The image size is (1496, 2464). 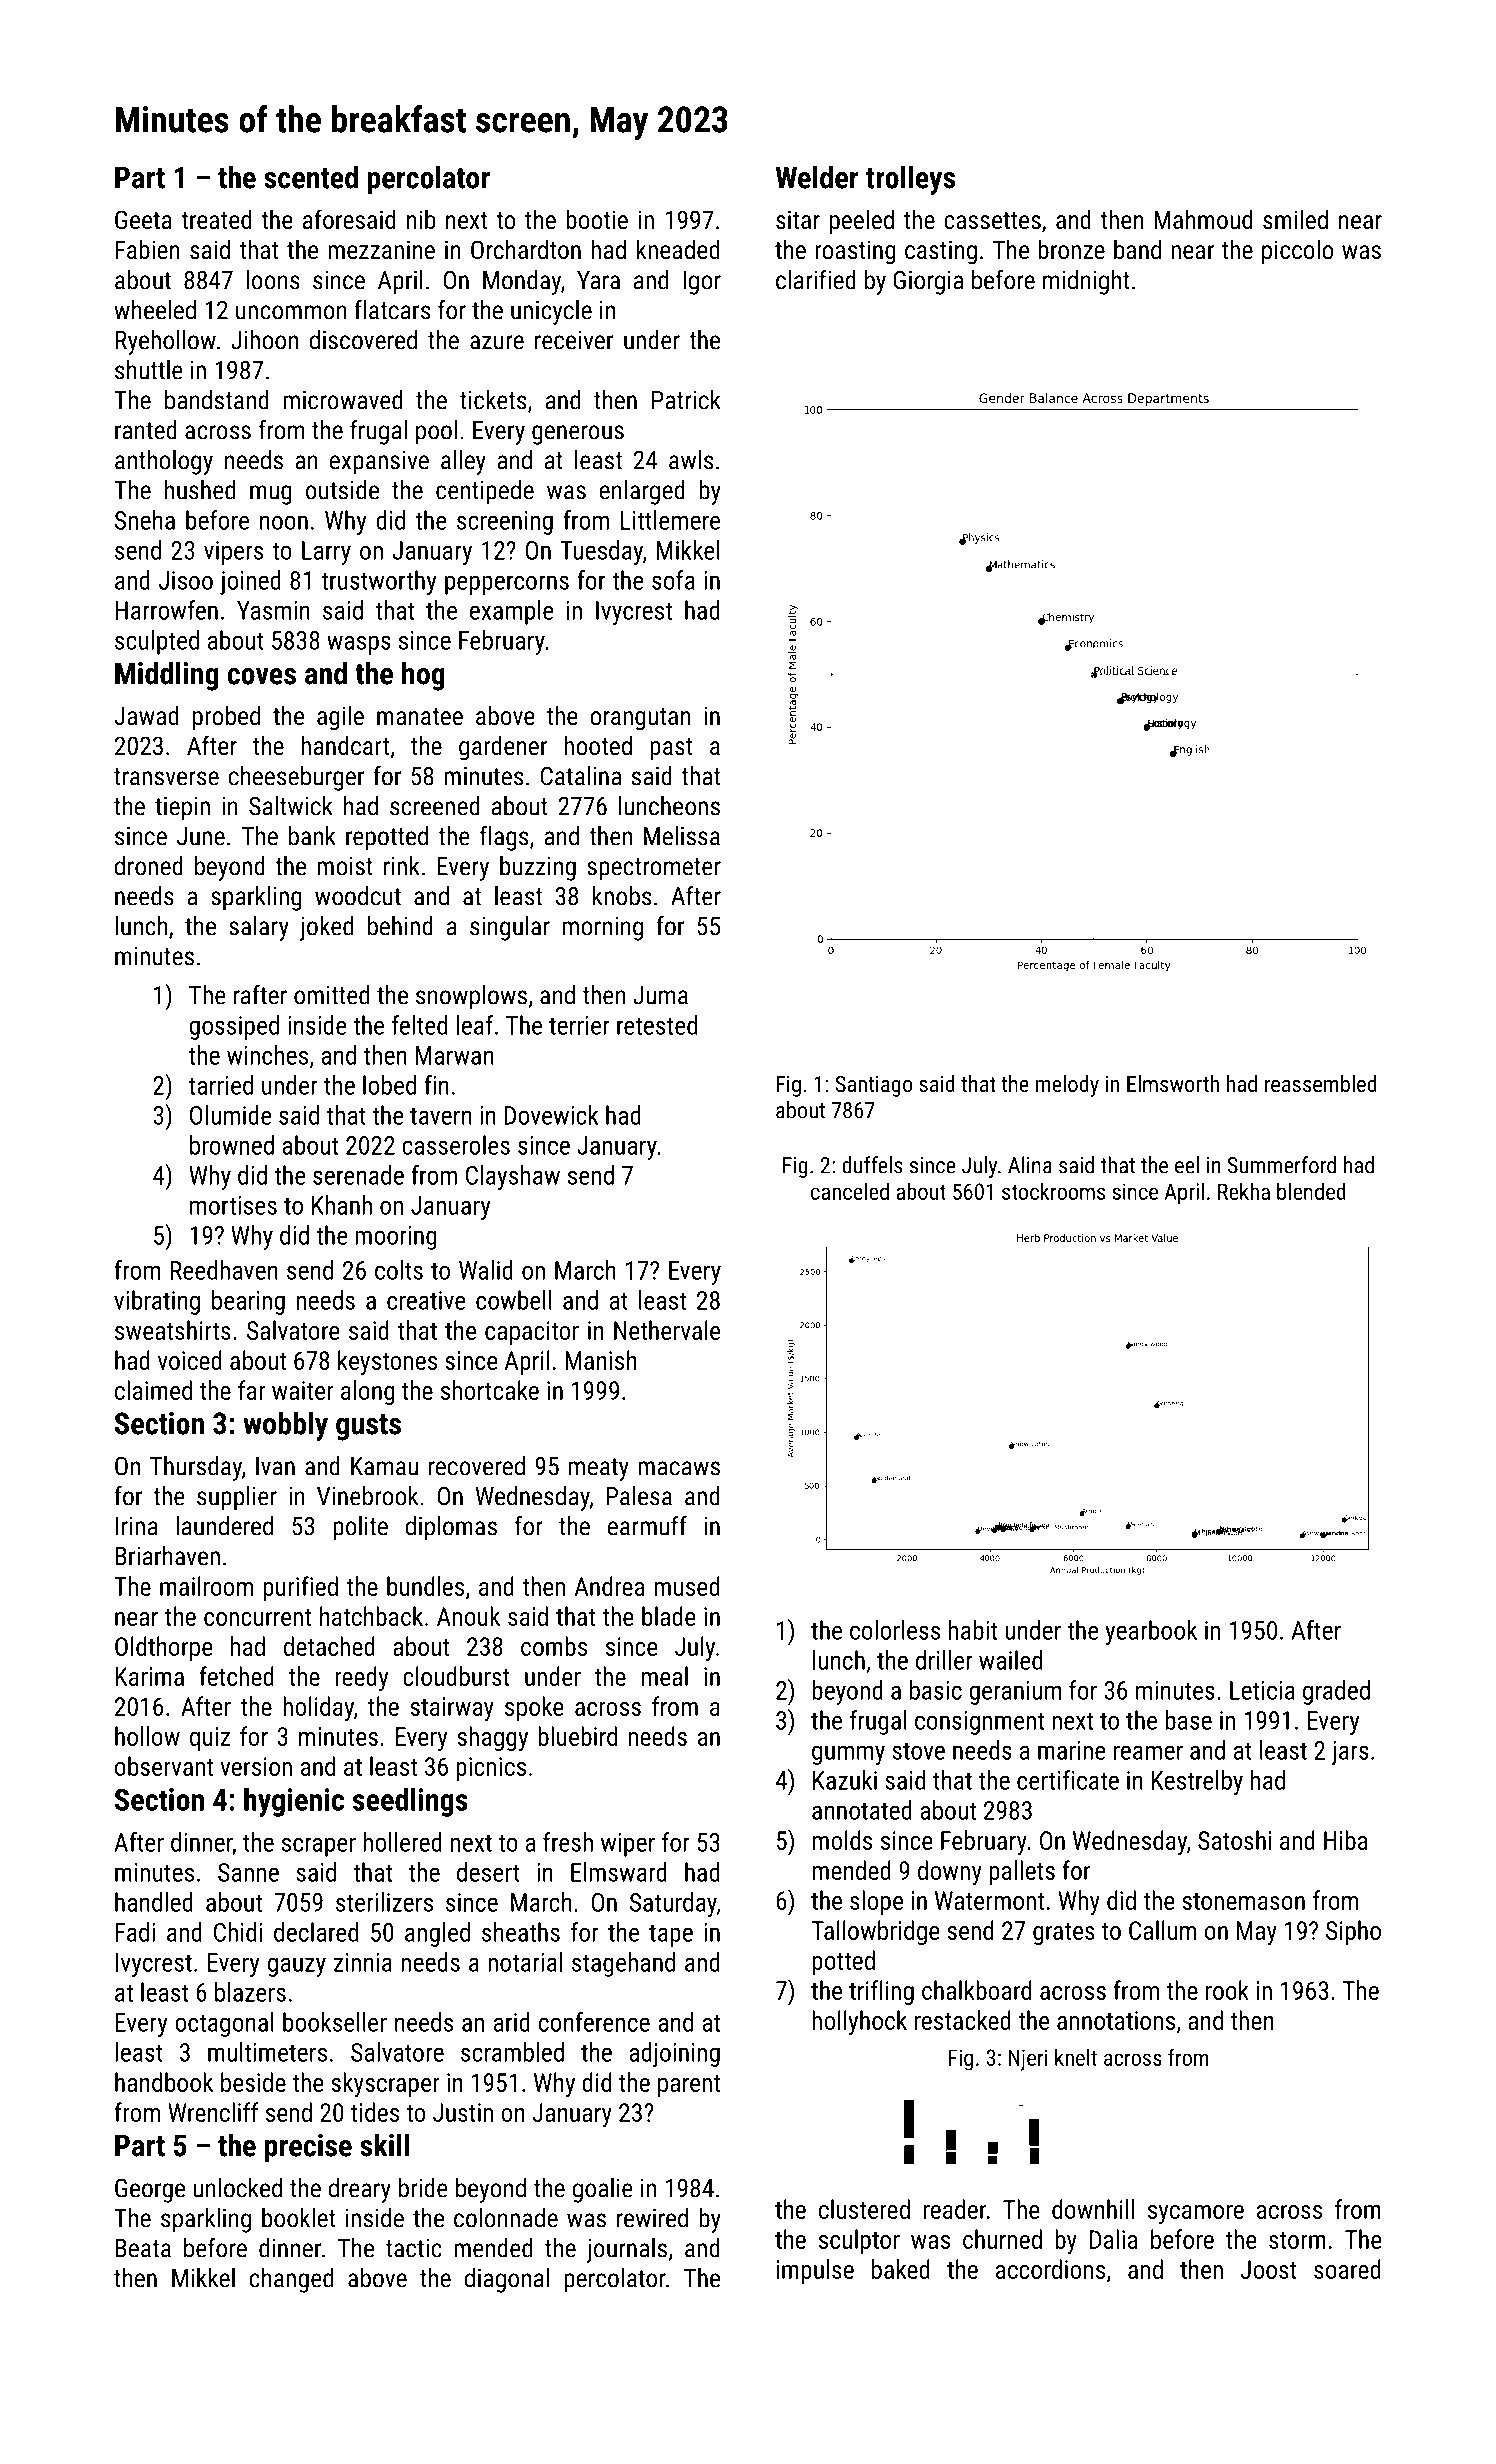 I want to click on Welder, so click(x=817, y=177).
